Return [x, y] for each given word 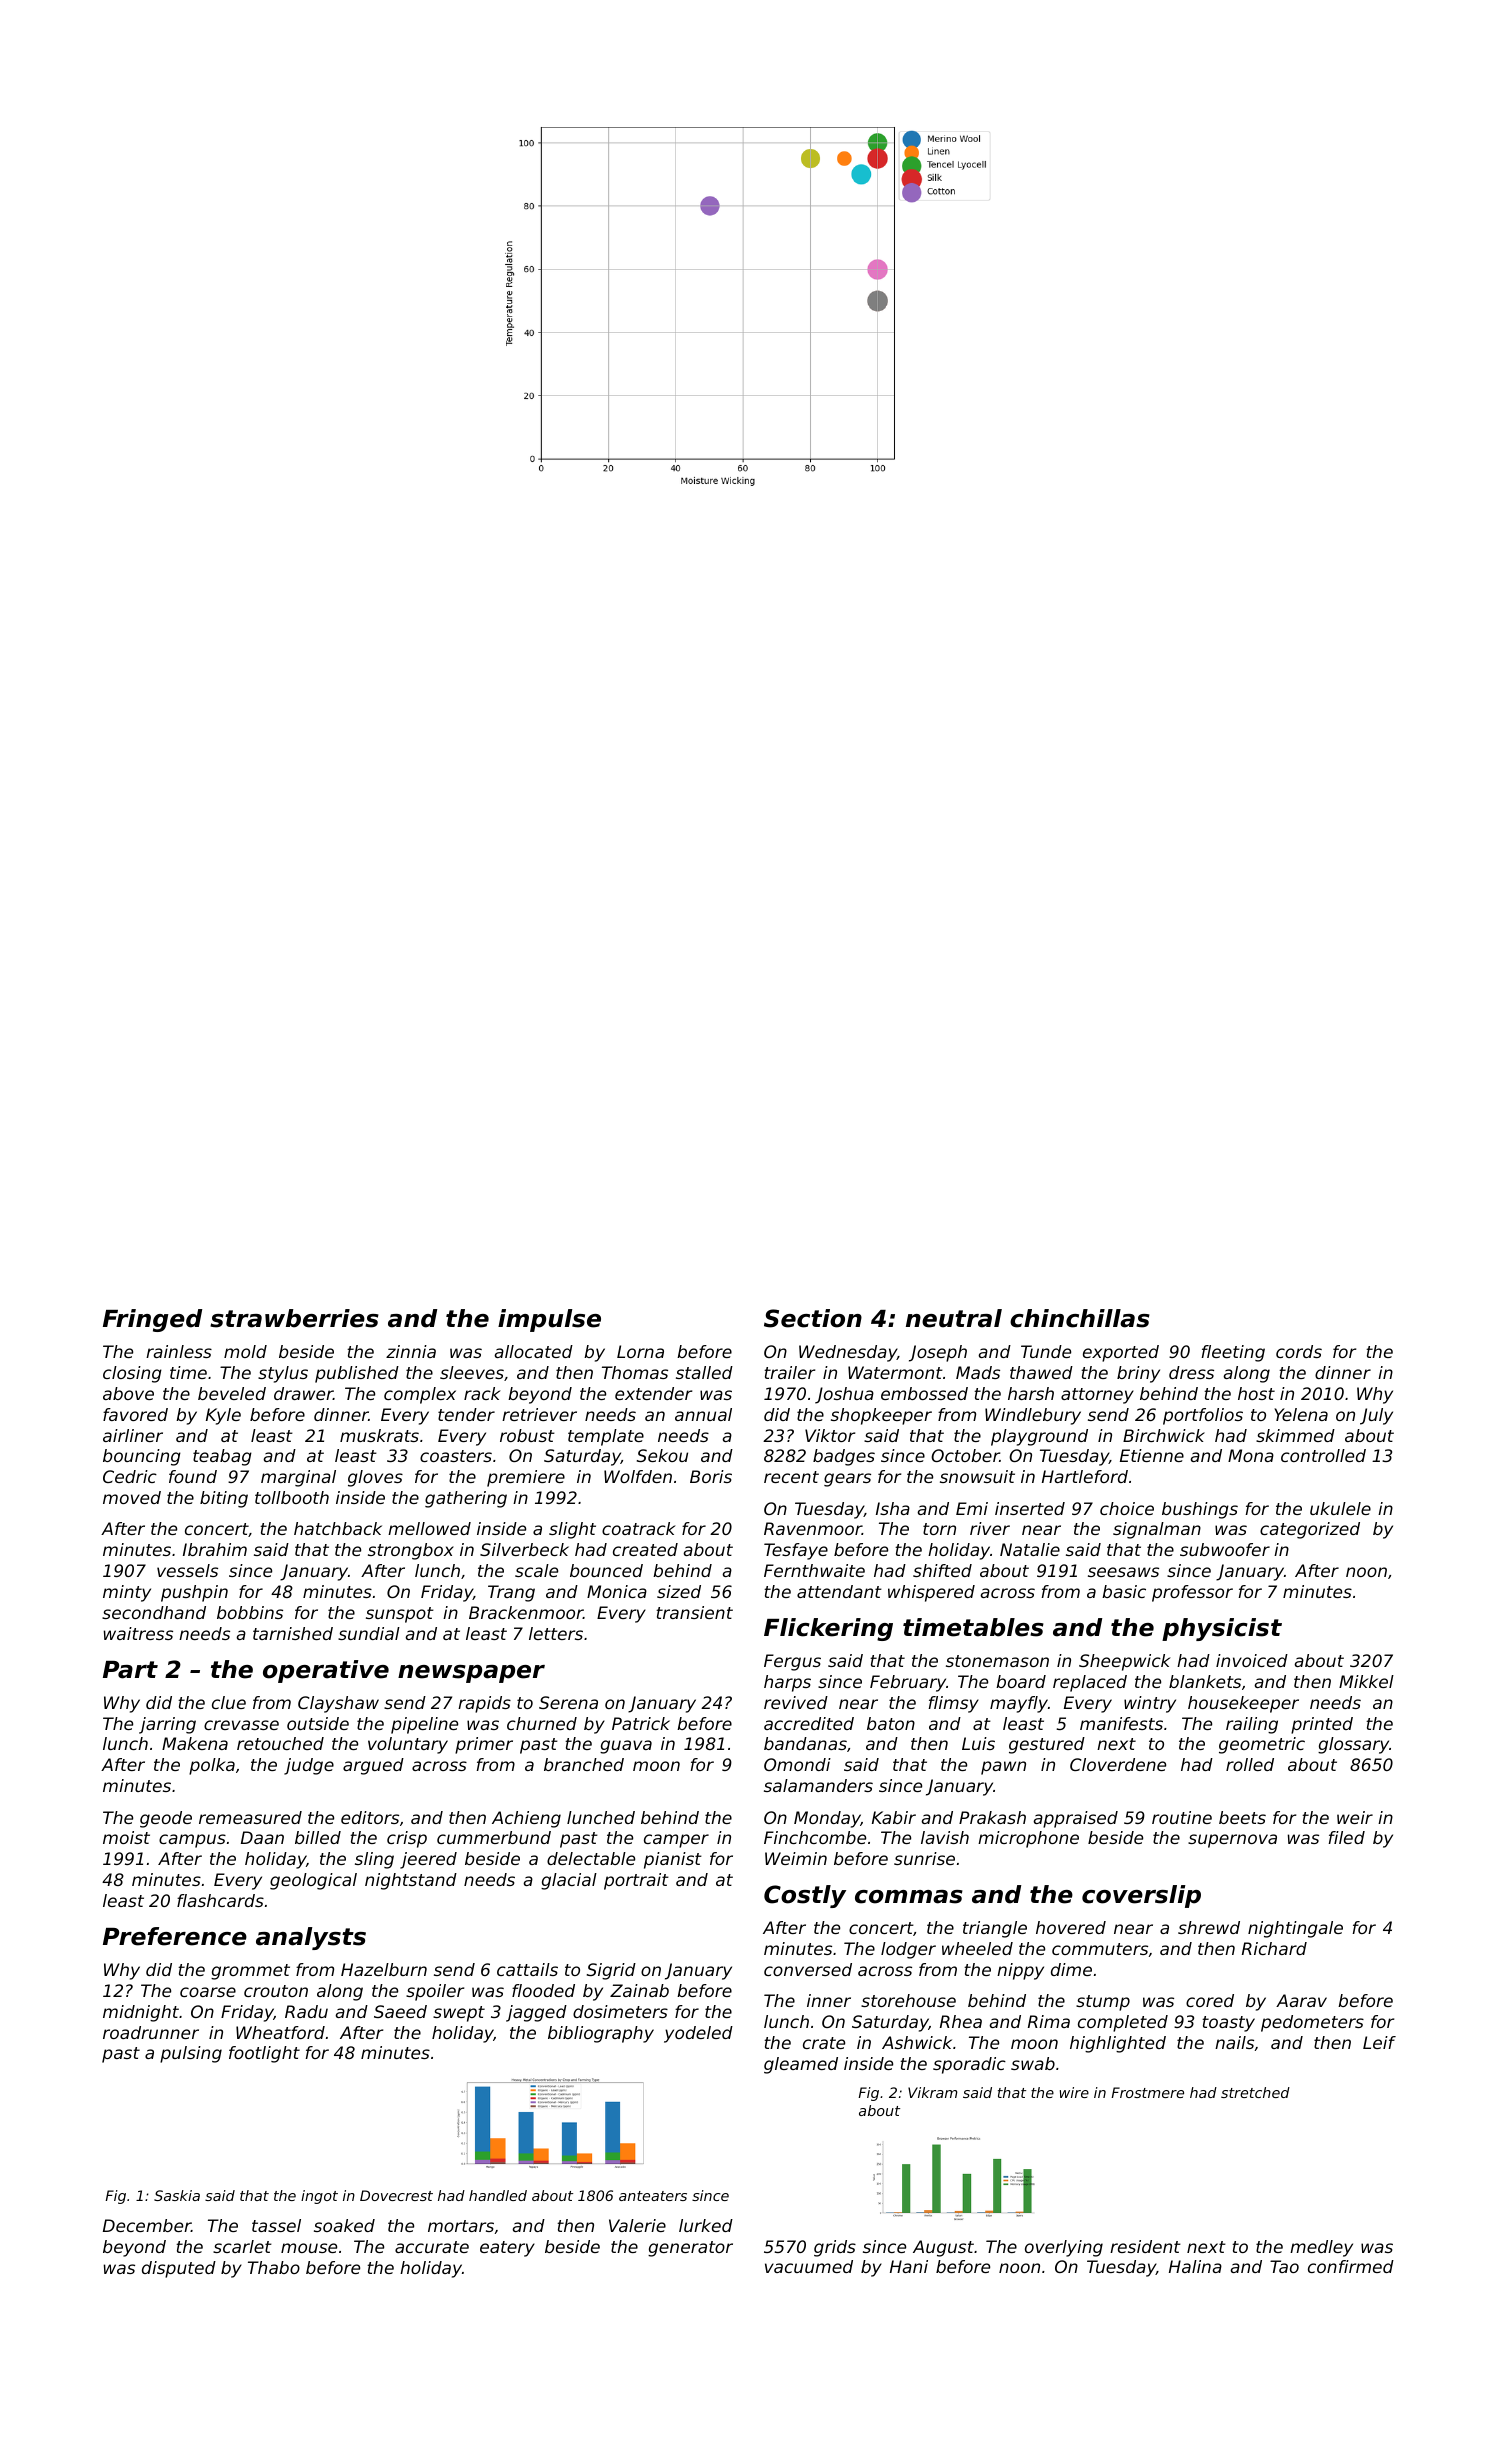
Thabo [274, 2267]
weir [1355, 1817]
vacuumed [809, 2266]
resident [1145, 2246]
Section [813, 1318]
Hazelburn [384, 1969]
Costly [805, 1896]
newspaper [471, 1674]
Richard [1274, 1948]
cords [1299, 1351]
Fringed [152, 1320]
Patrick [641, 1723]
